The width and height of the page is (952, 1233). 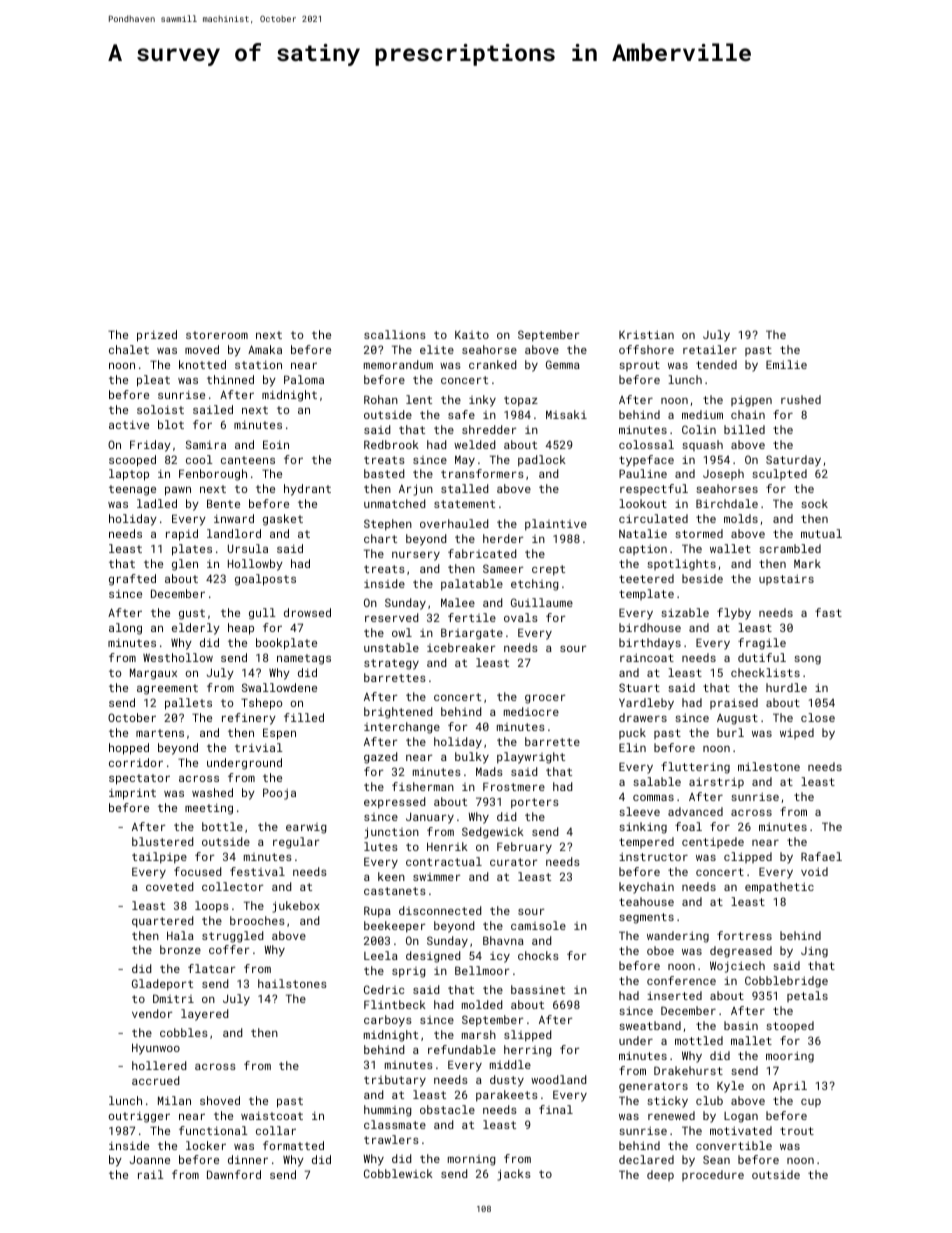 I want to click on Emilie, so click(x=786, y=364).
